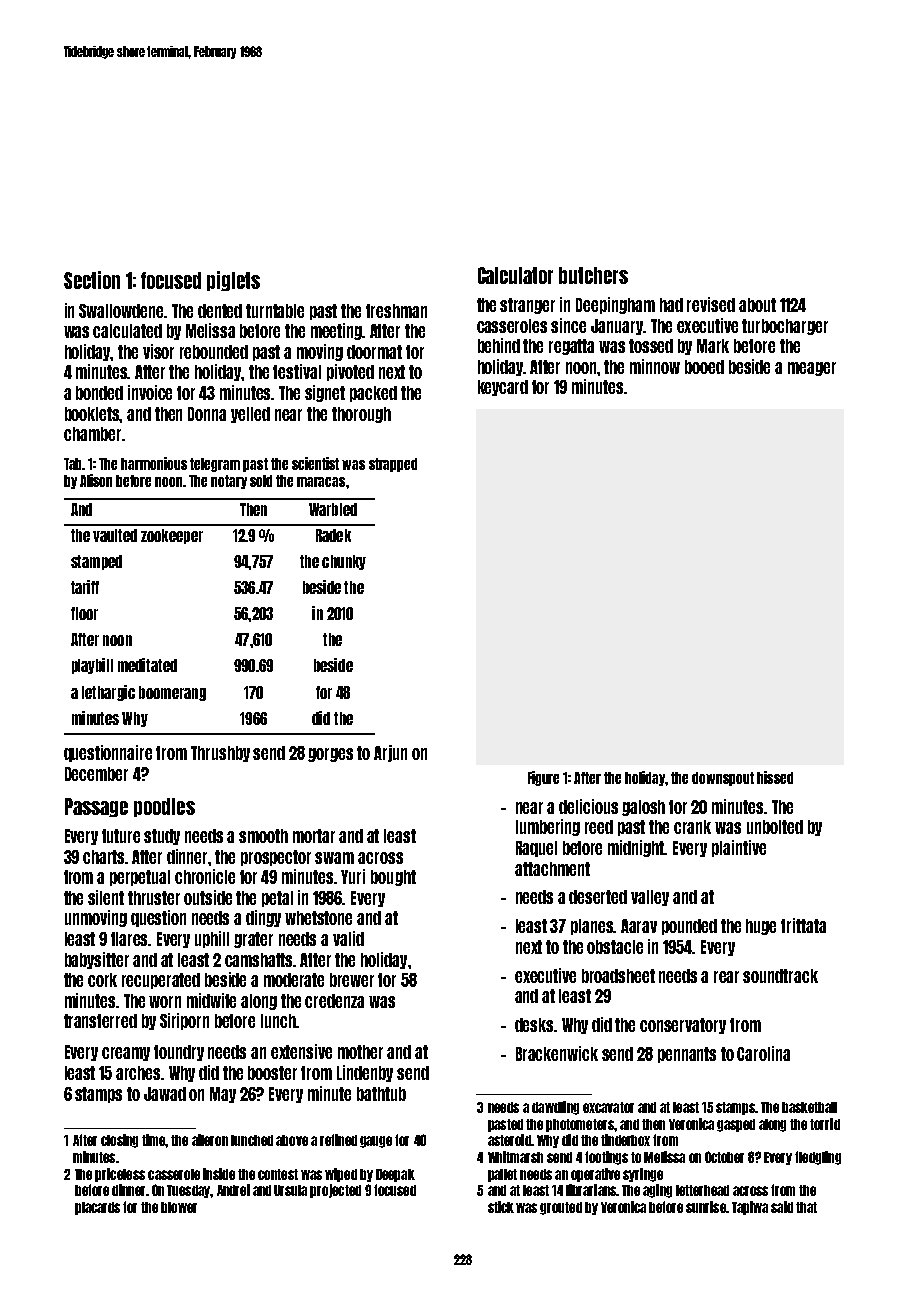 The height and width of the screenshot is (1316, 908). Describe the element at coordinates (233, 281) in the screenshot. I see `piglets` at that location.
